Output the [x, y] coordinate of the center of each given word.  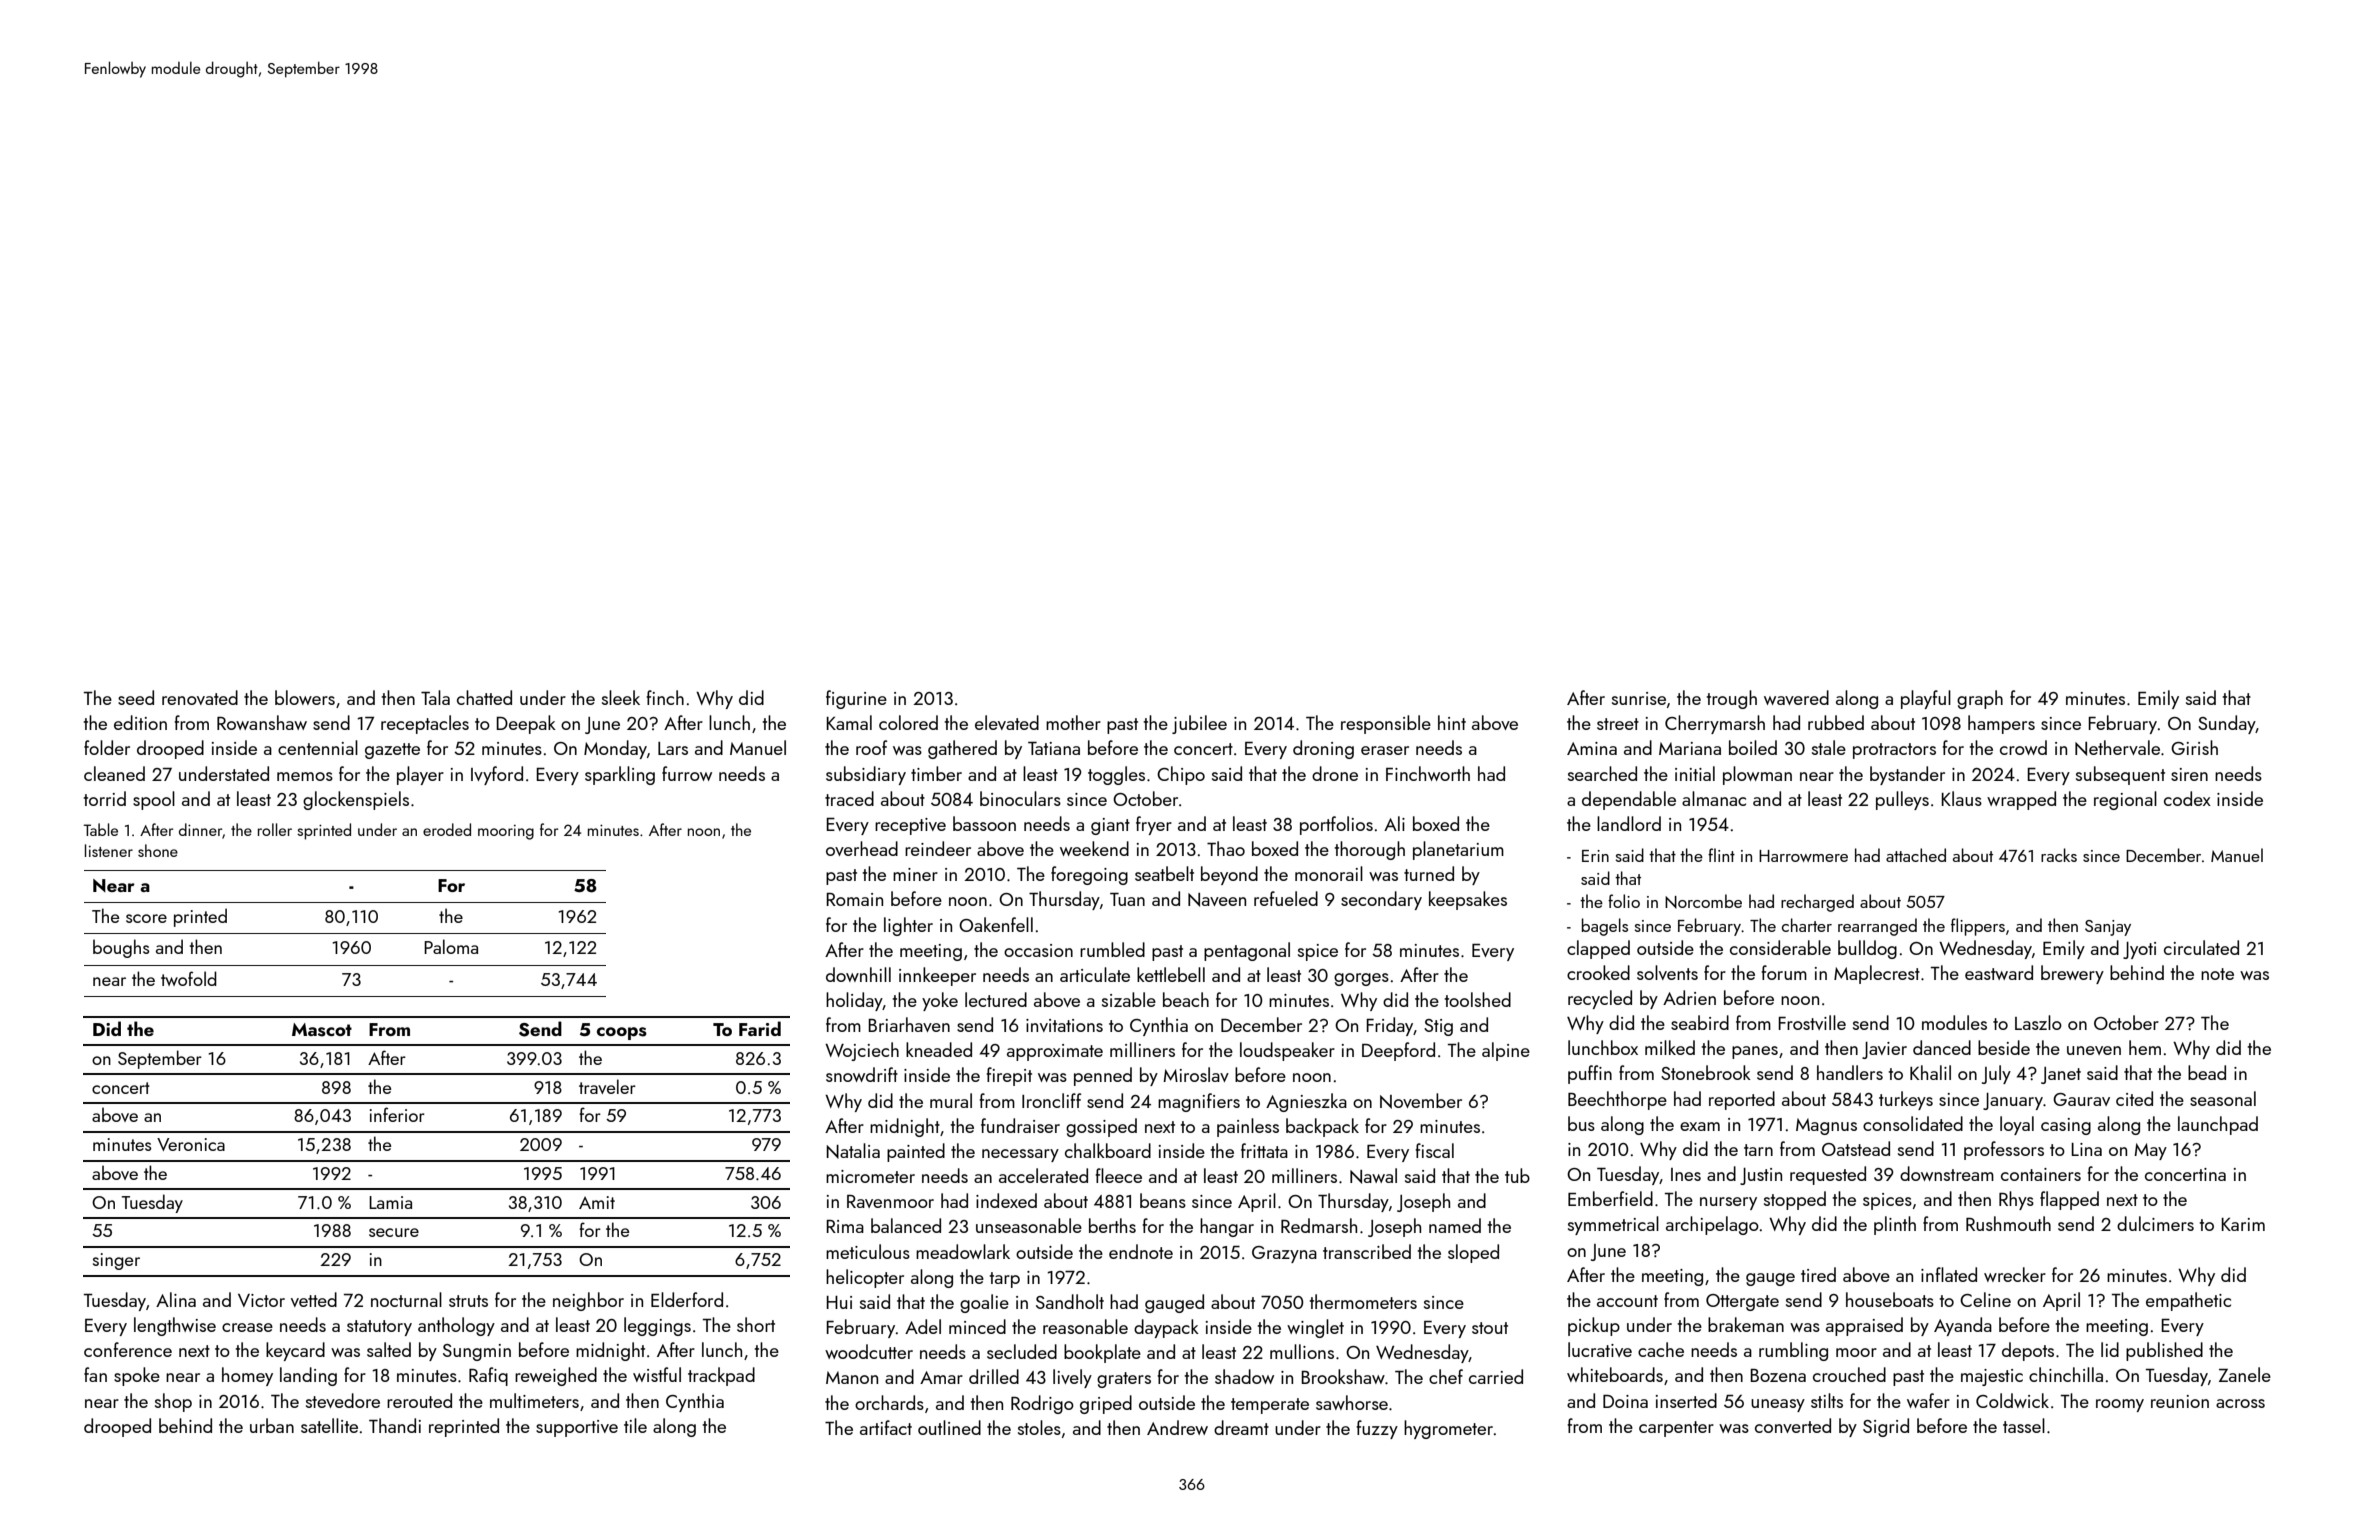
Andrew [1177, 1427]
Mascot [322, 1030]
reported [1742, 1100]
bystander [1907, 775]
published [2164, 1351]
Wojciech [862, 1051]
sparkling [620, 775]
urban [272, 1425]
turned [1429, 873]
